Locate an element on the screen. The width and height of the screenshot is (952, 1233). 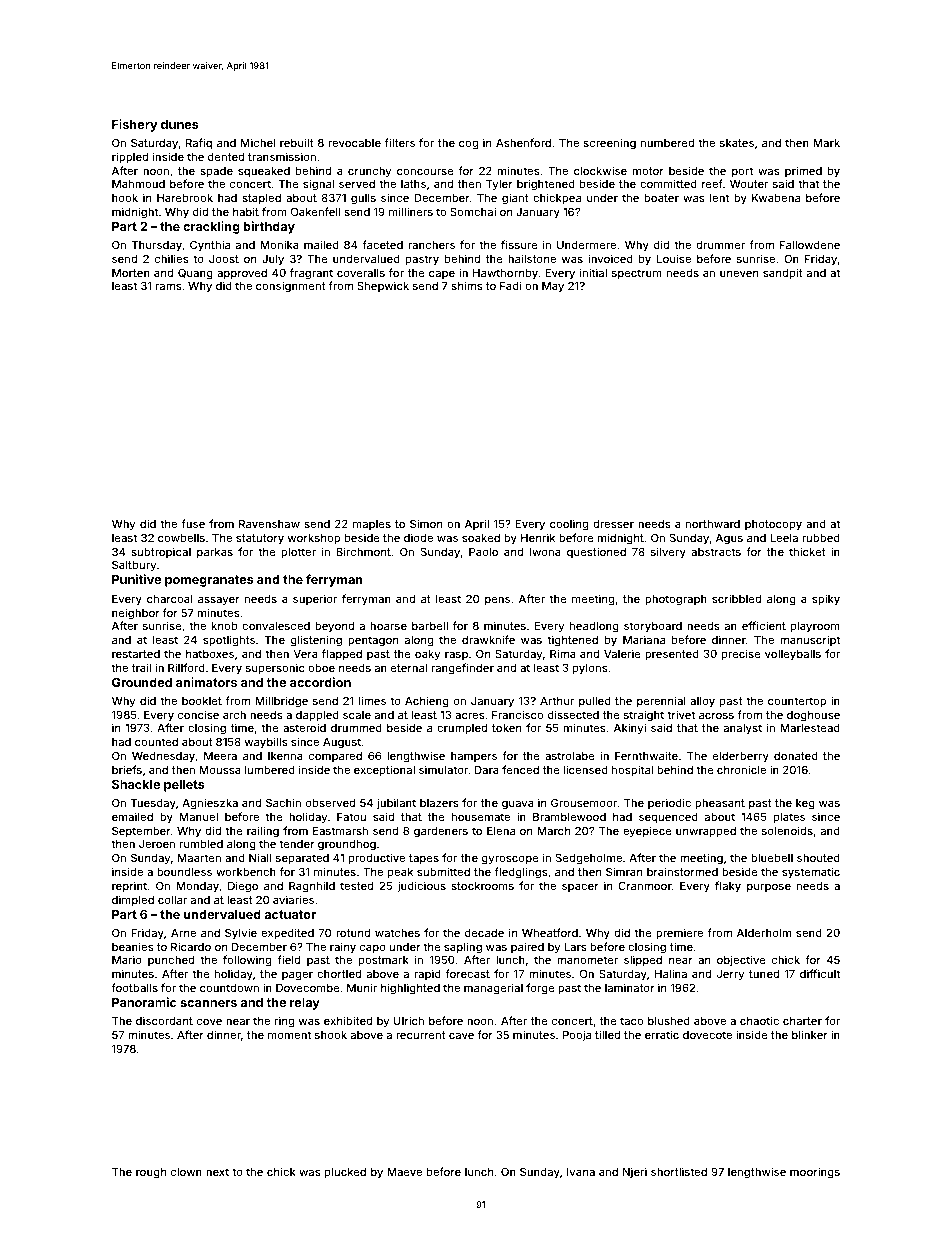
dunes is located at coordinates (180, 124).
